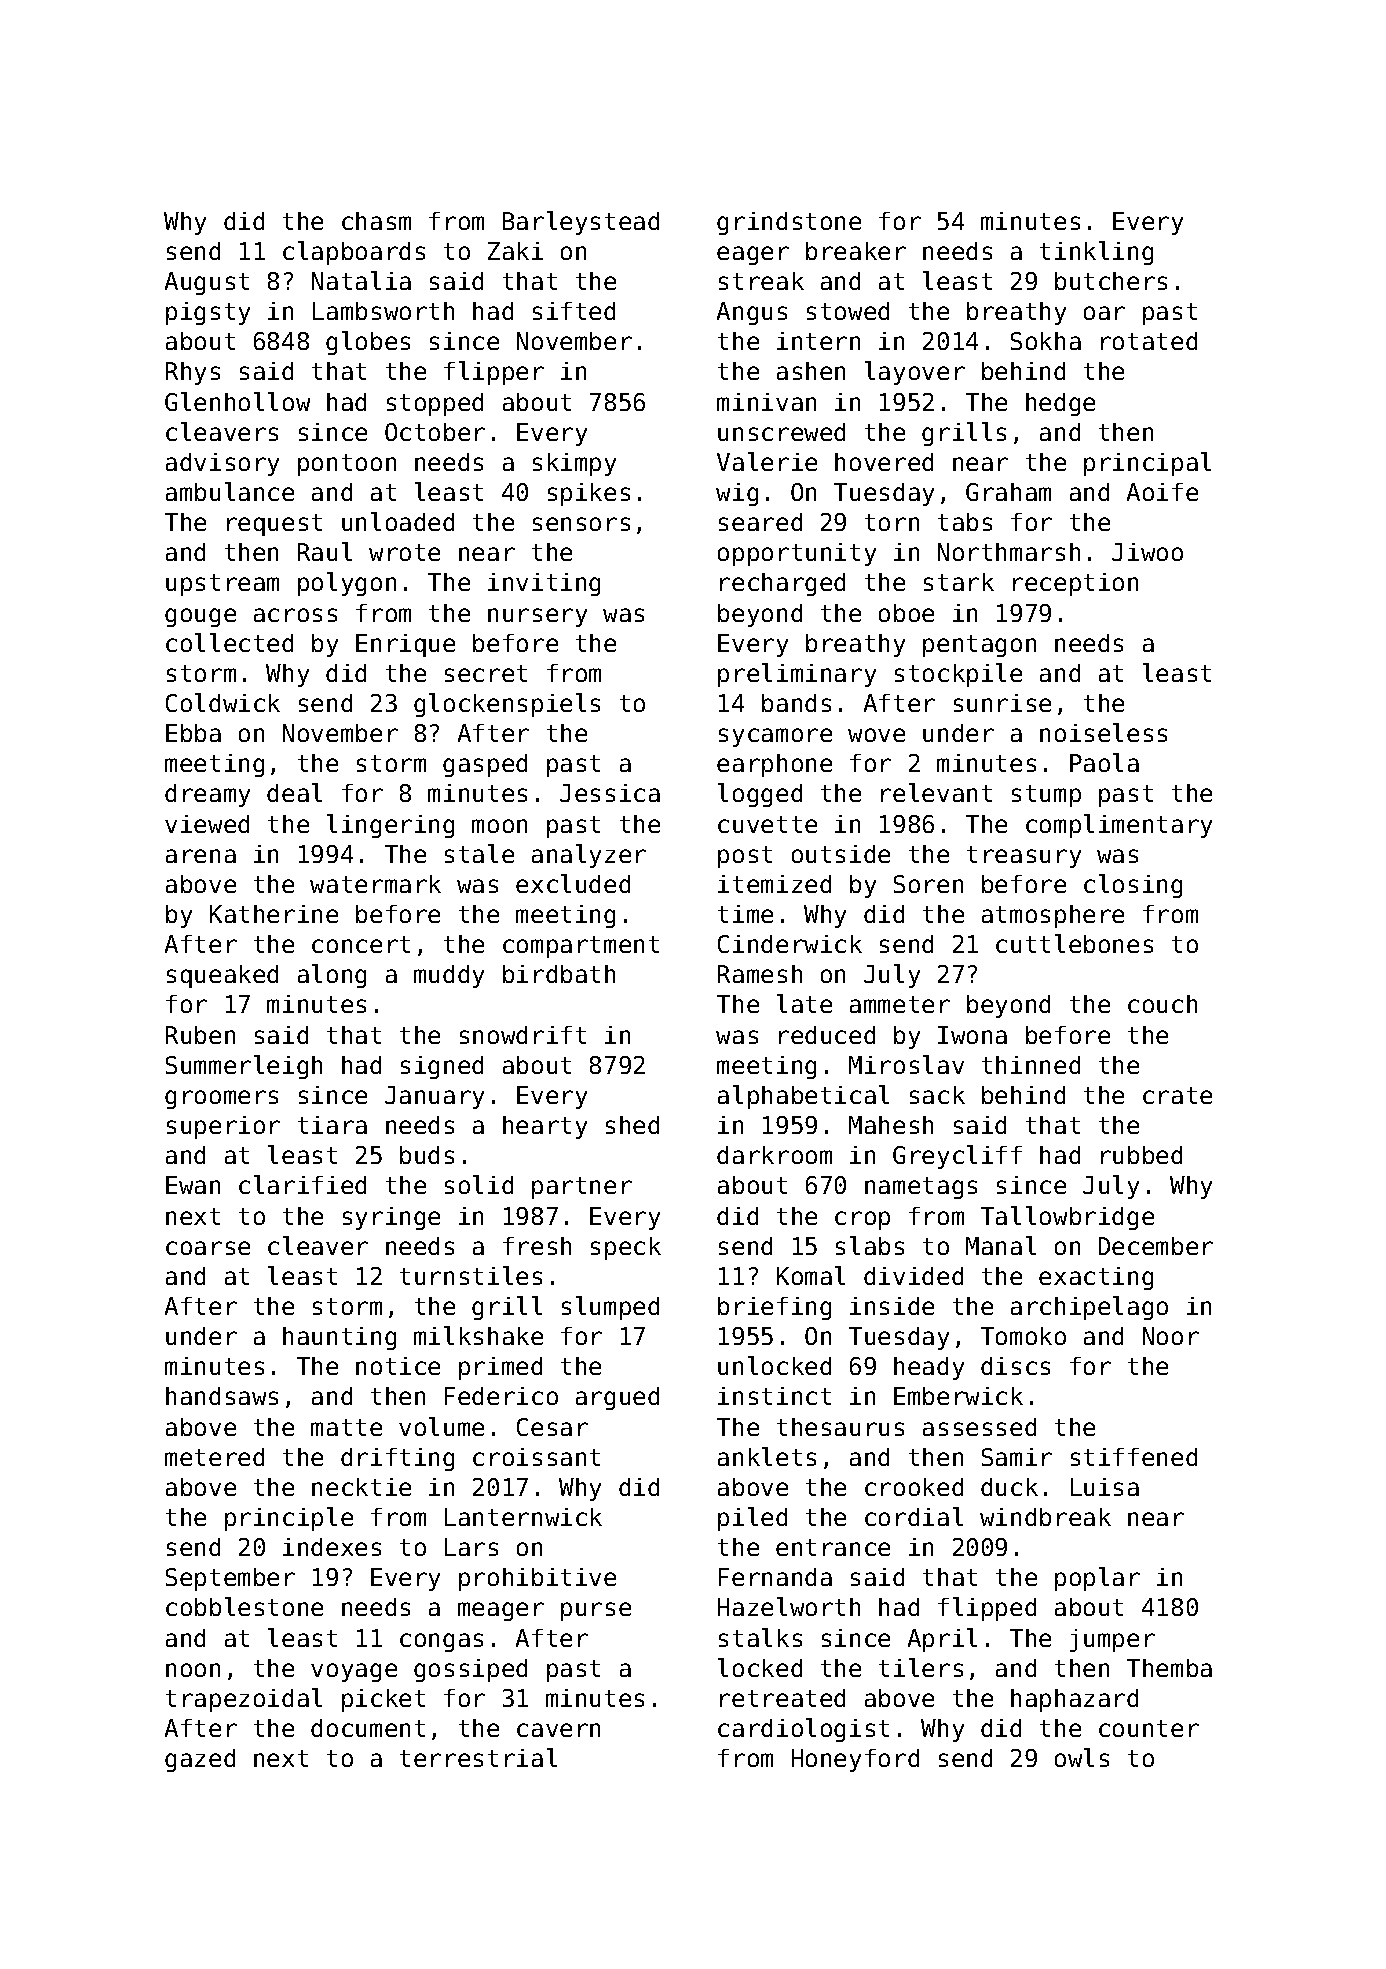 Image resolution: width=1386 pixels, height=1969 pixels. What do you see at coordinates (1075, 584) in the screenshot?
I see `reception` at bounding box center [1075, 584].
